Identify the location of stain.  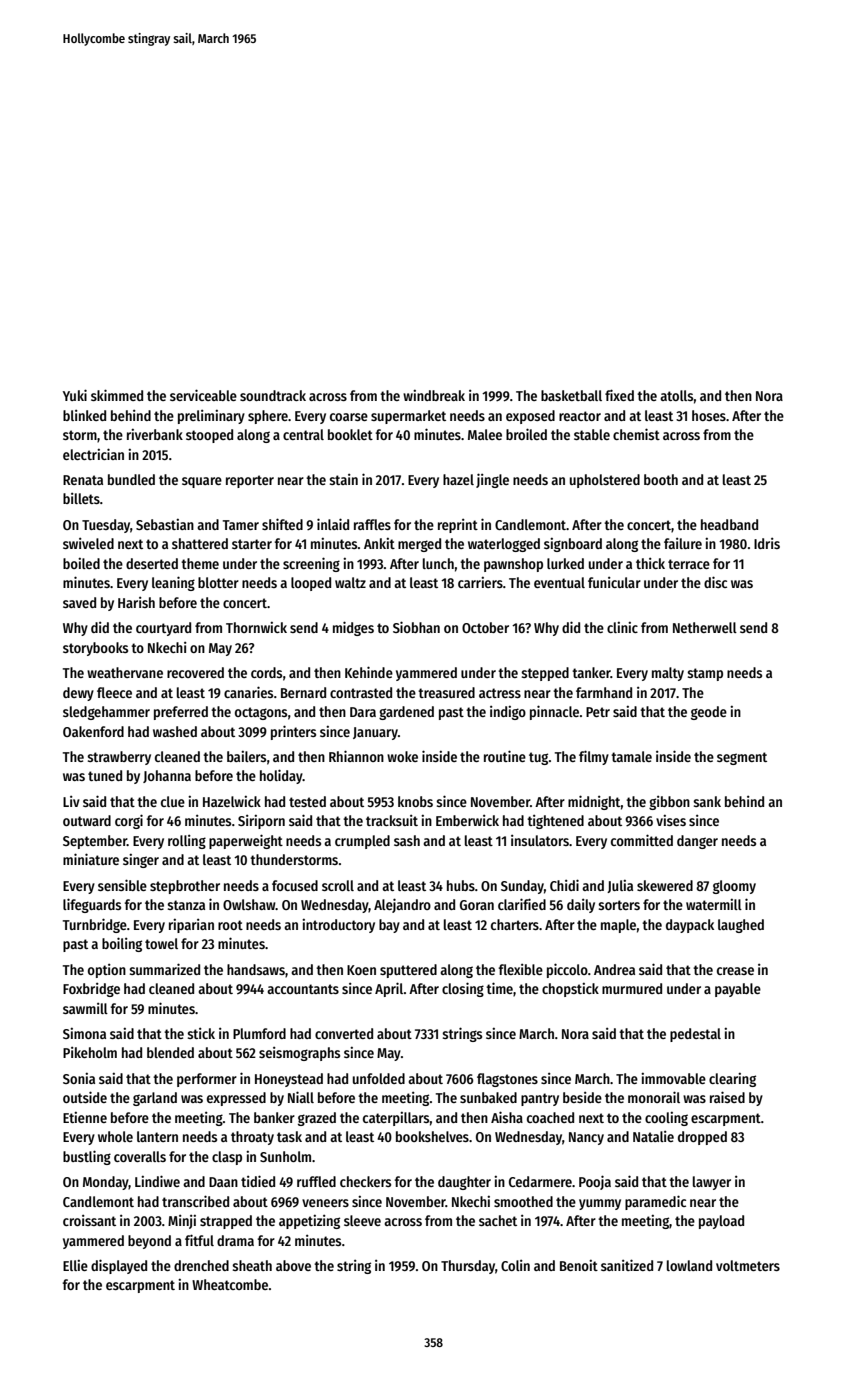
(343, 479).
